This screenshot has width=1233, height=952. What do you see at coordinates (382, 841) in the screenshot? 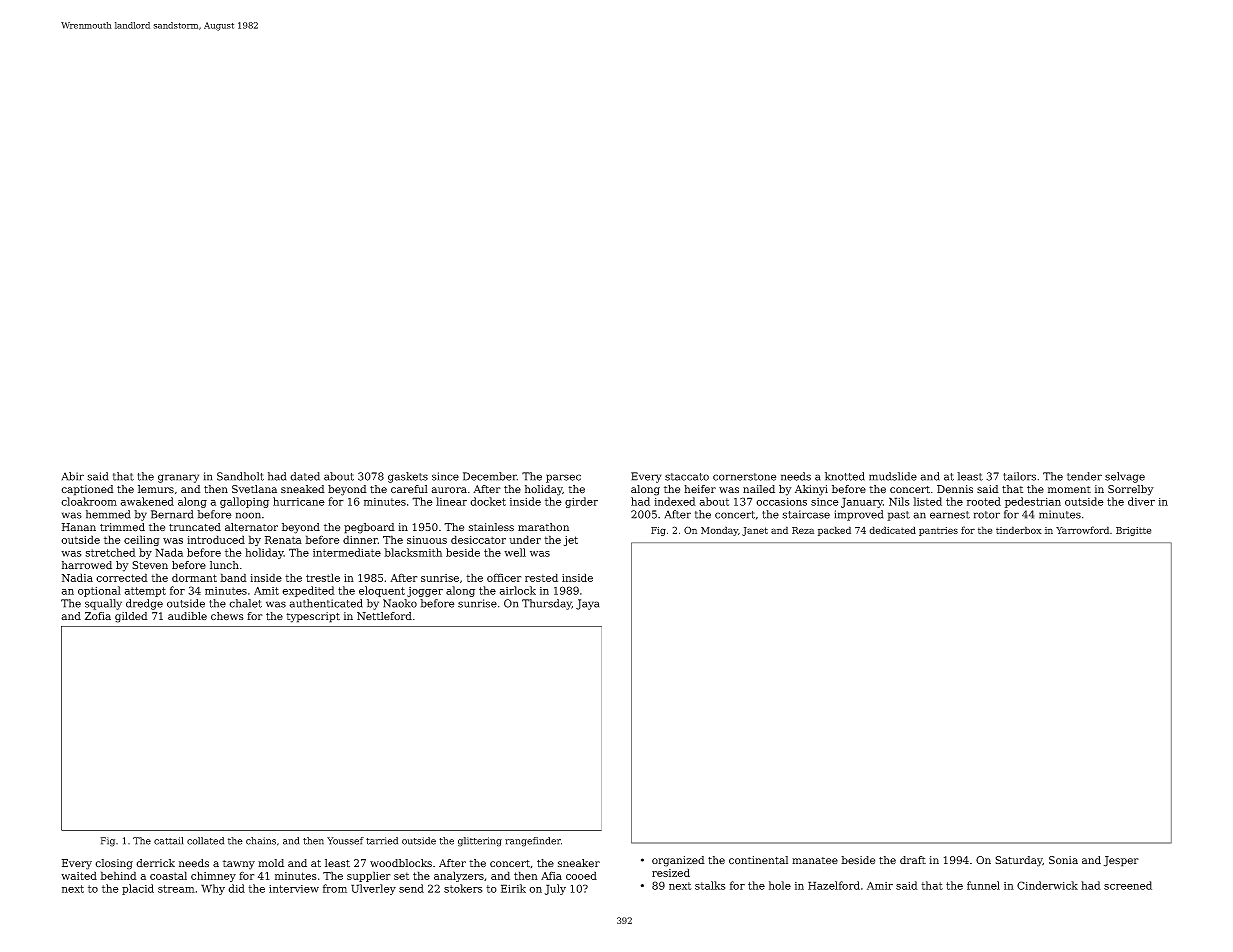
I see `tarried` at bounding box center [382, 841].
